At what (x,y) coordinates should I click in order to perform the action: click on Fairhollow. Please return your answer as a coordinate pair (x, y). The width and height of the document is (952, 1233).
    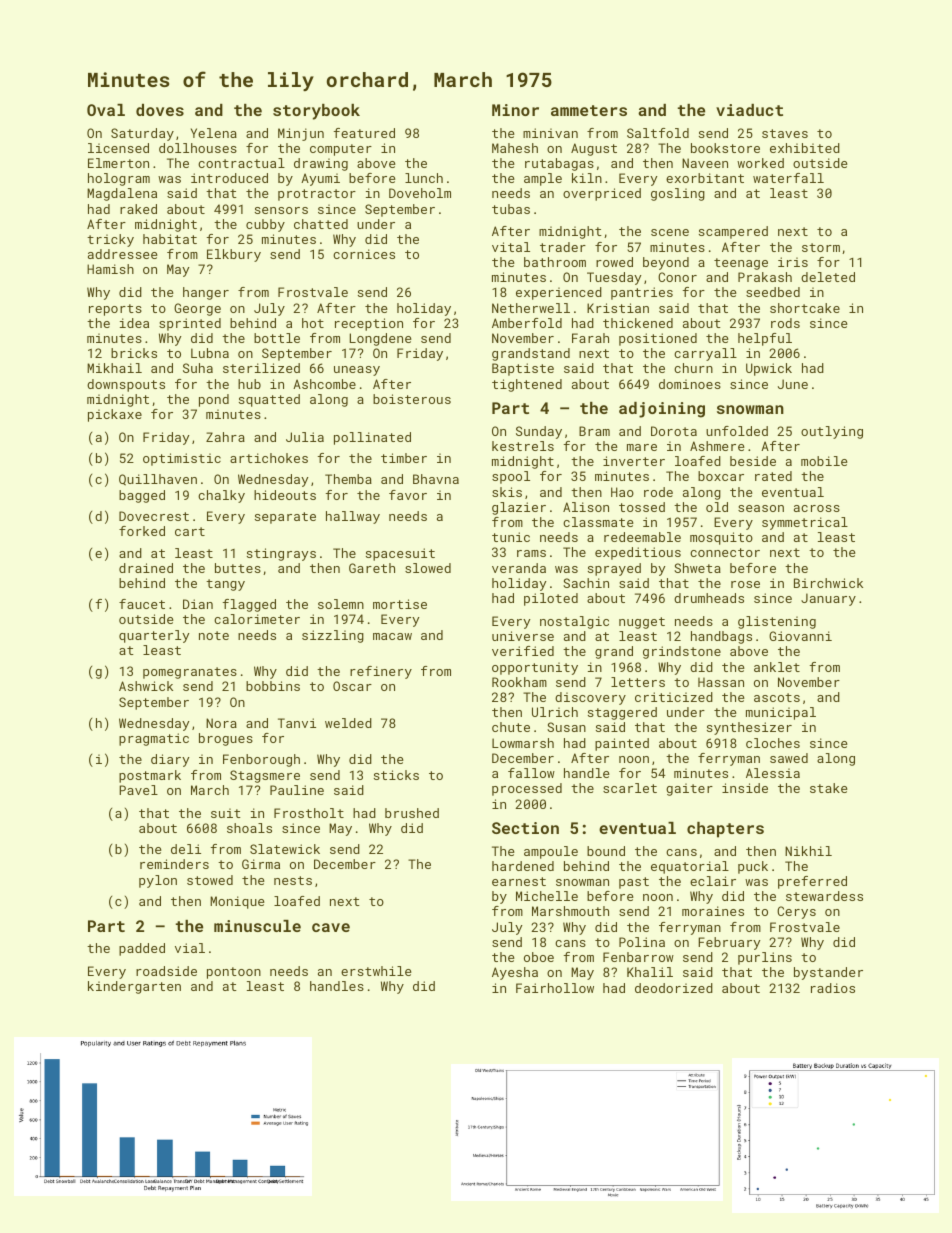
    Looking at the image, I should click on (555, 988).
